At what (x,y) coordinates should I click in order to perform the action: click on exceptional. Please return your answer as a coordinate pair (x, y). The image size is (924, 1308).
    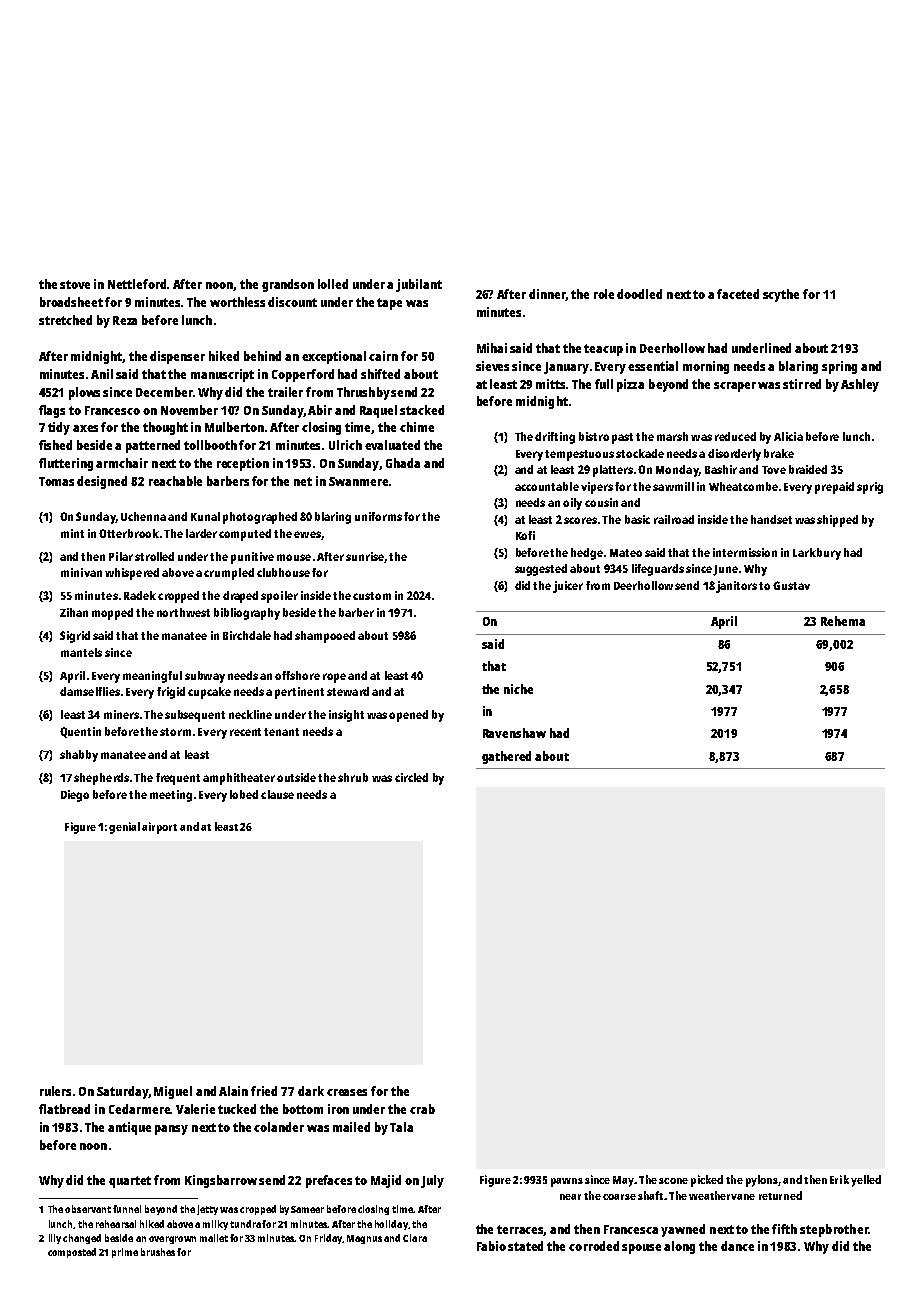
    Looking at the image, I should click on (334, 357).
